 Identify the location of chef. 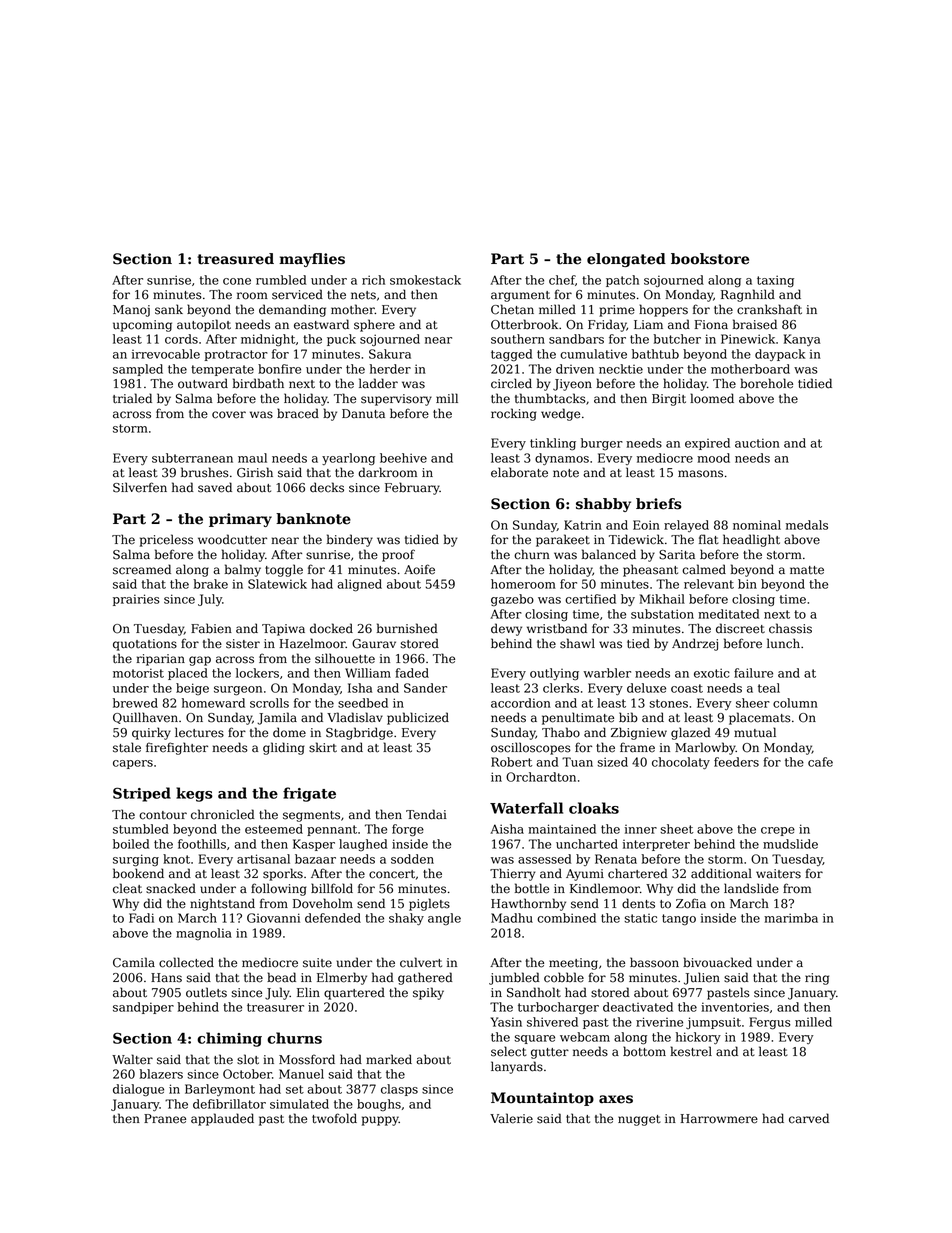
(562, 280).
